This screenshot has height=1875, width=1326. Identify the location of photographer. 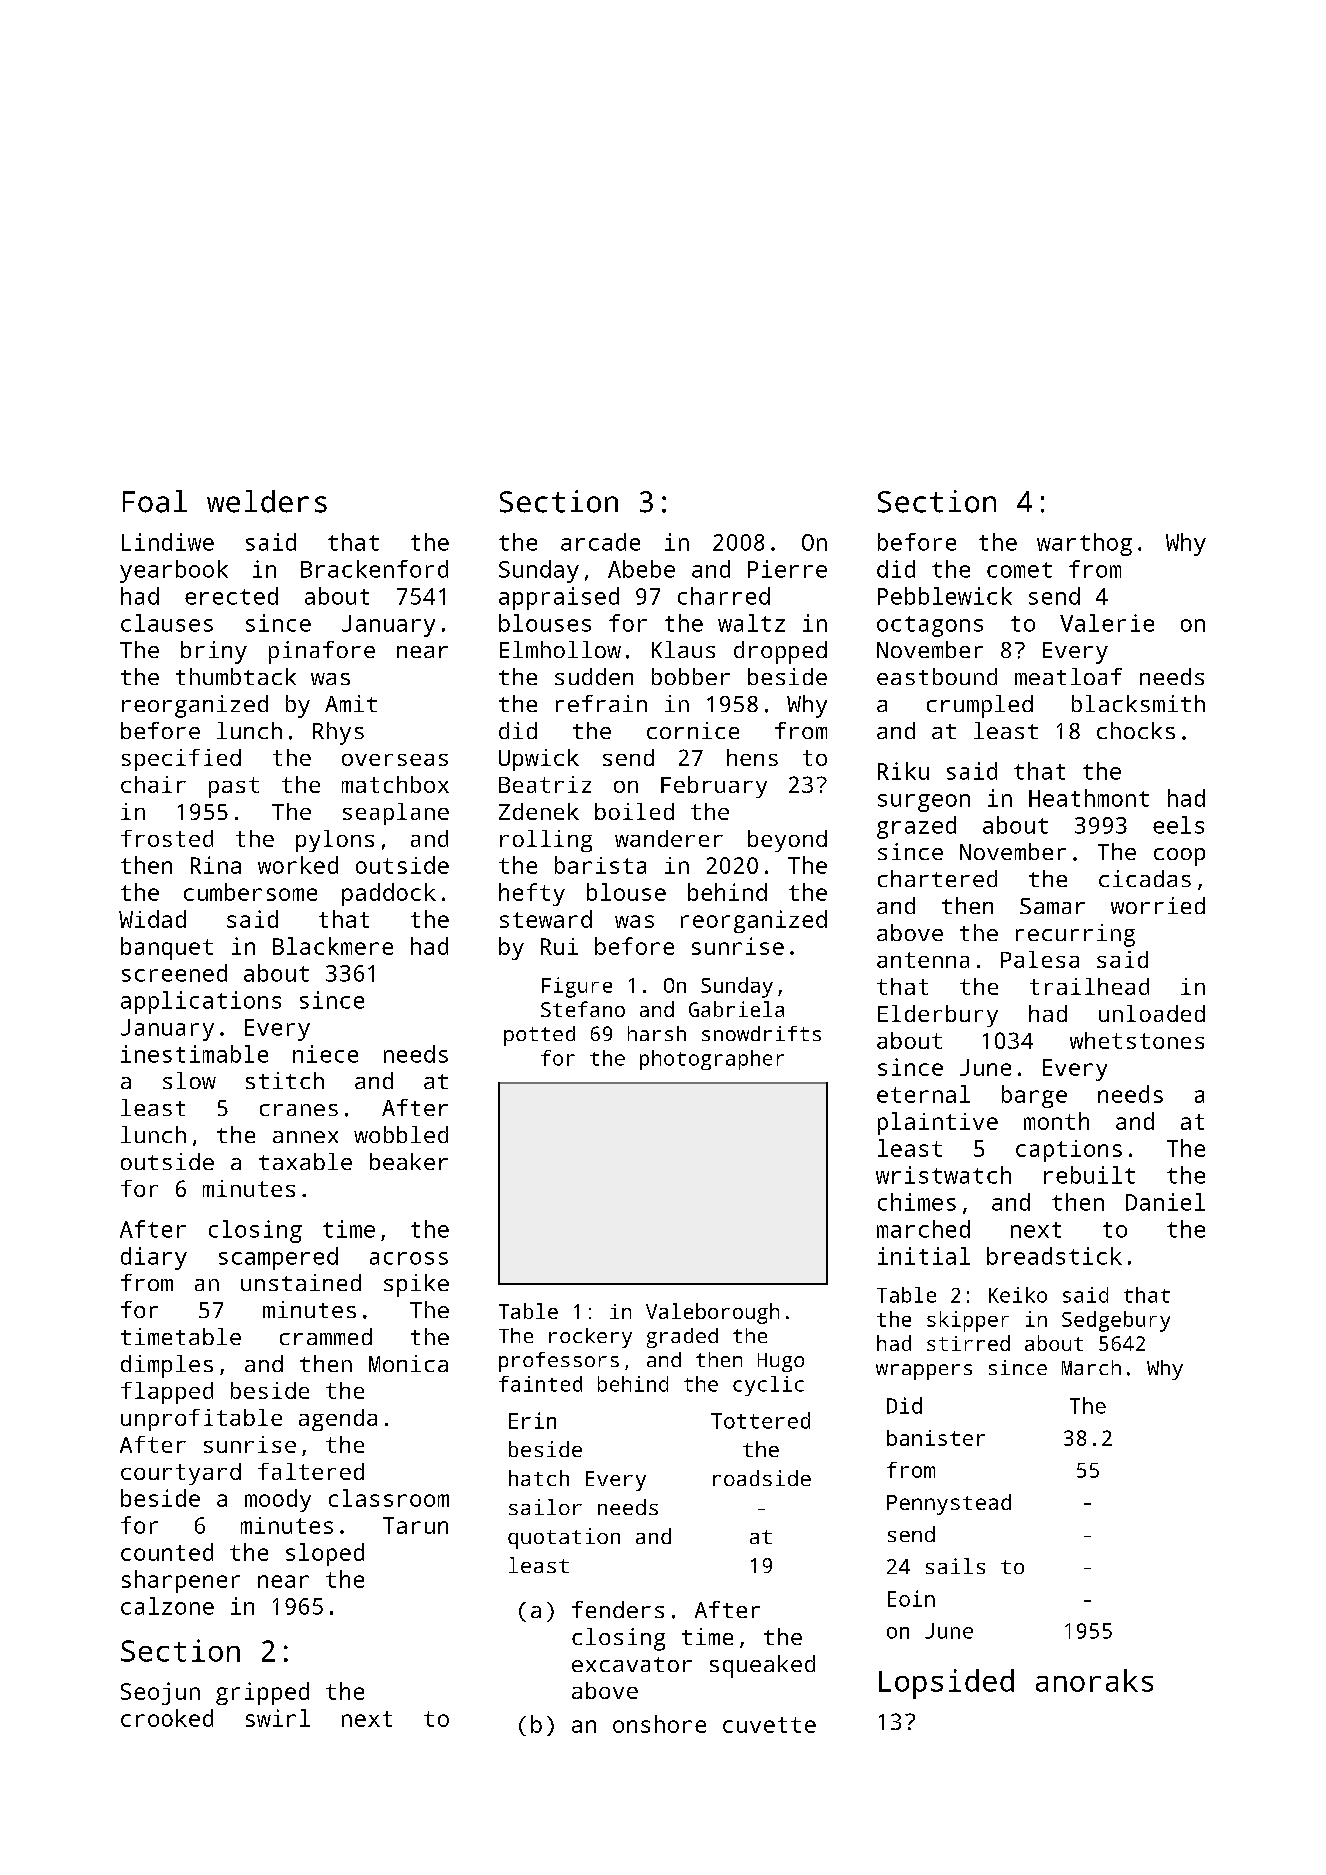
(712, 1060).
